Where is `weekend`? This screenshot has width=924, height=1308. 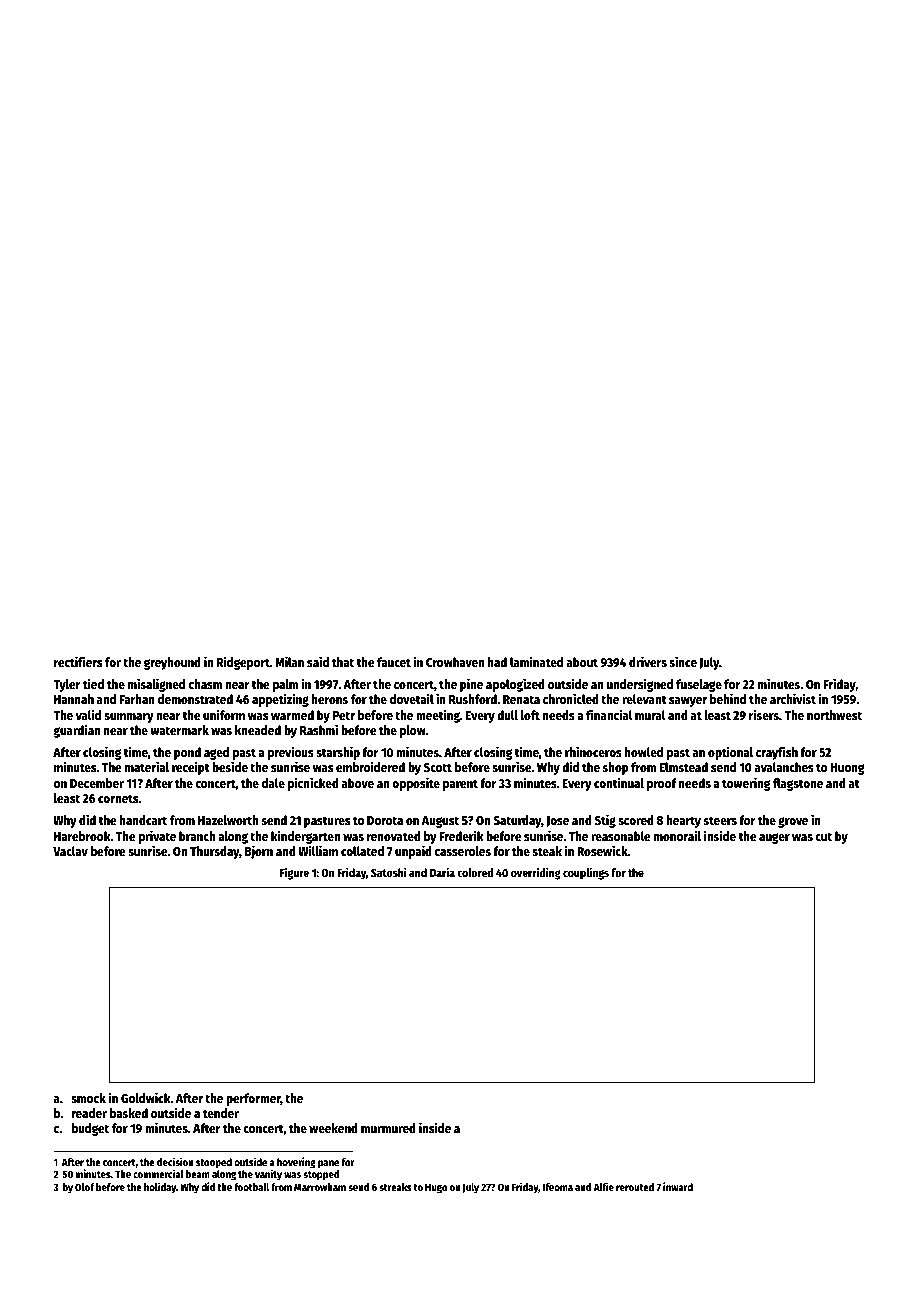 weekend is located at coordinates (333, 1128).
